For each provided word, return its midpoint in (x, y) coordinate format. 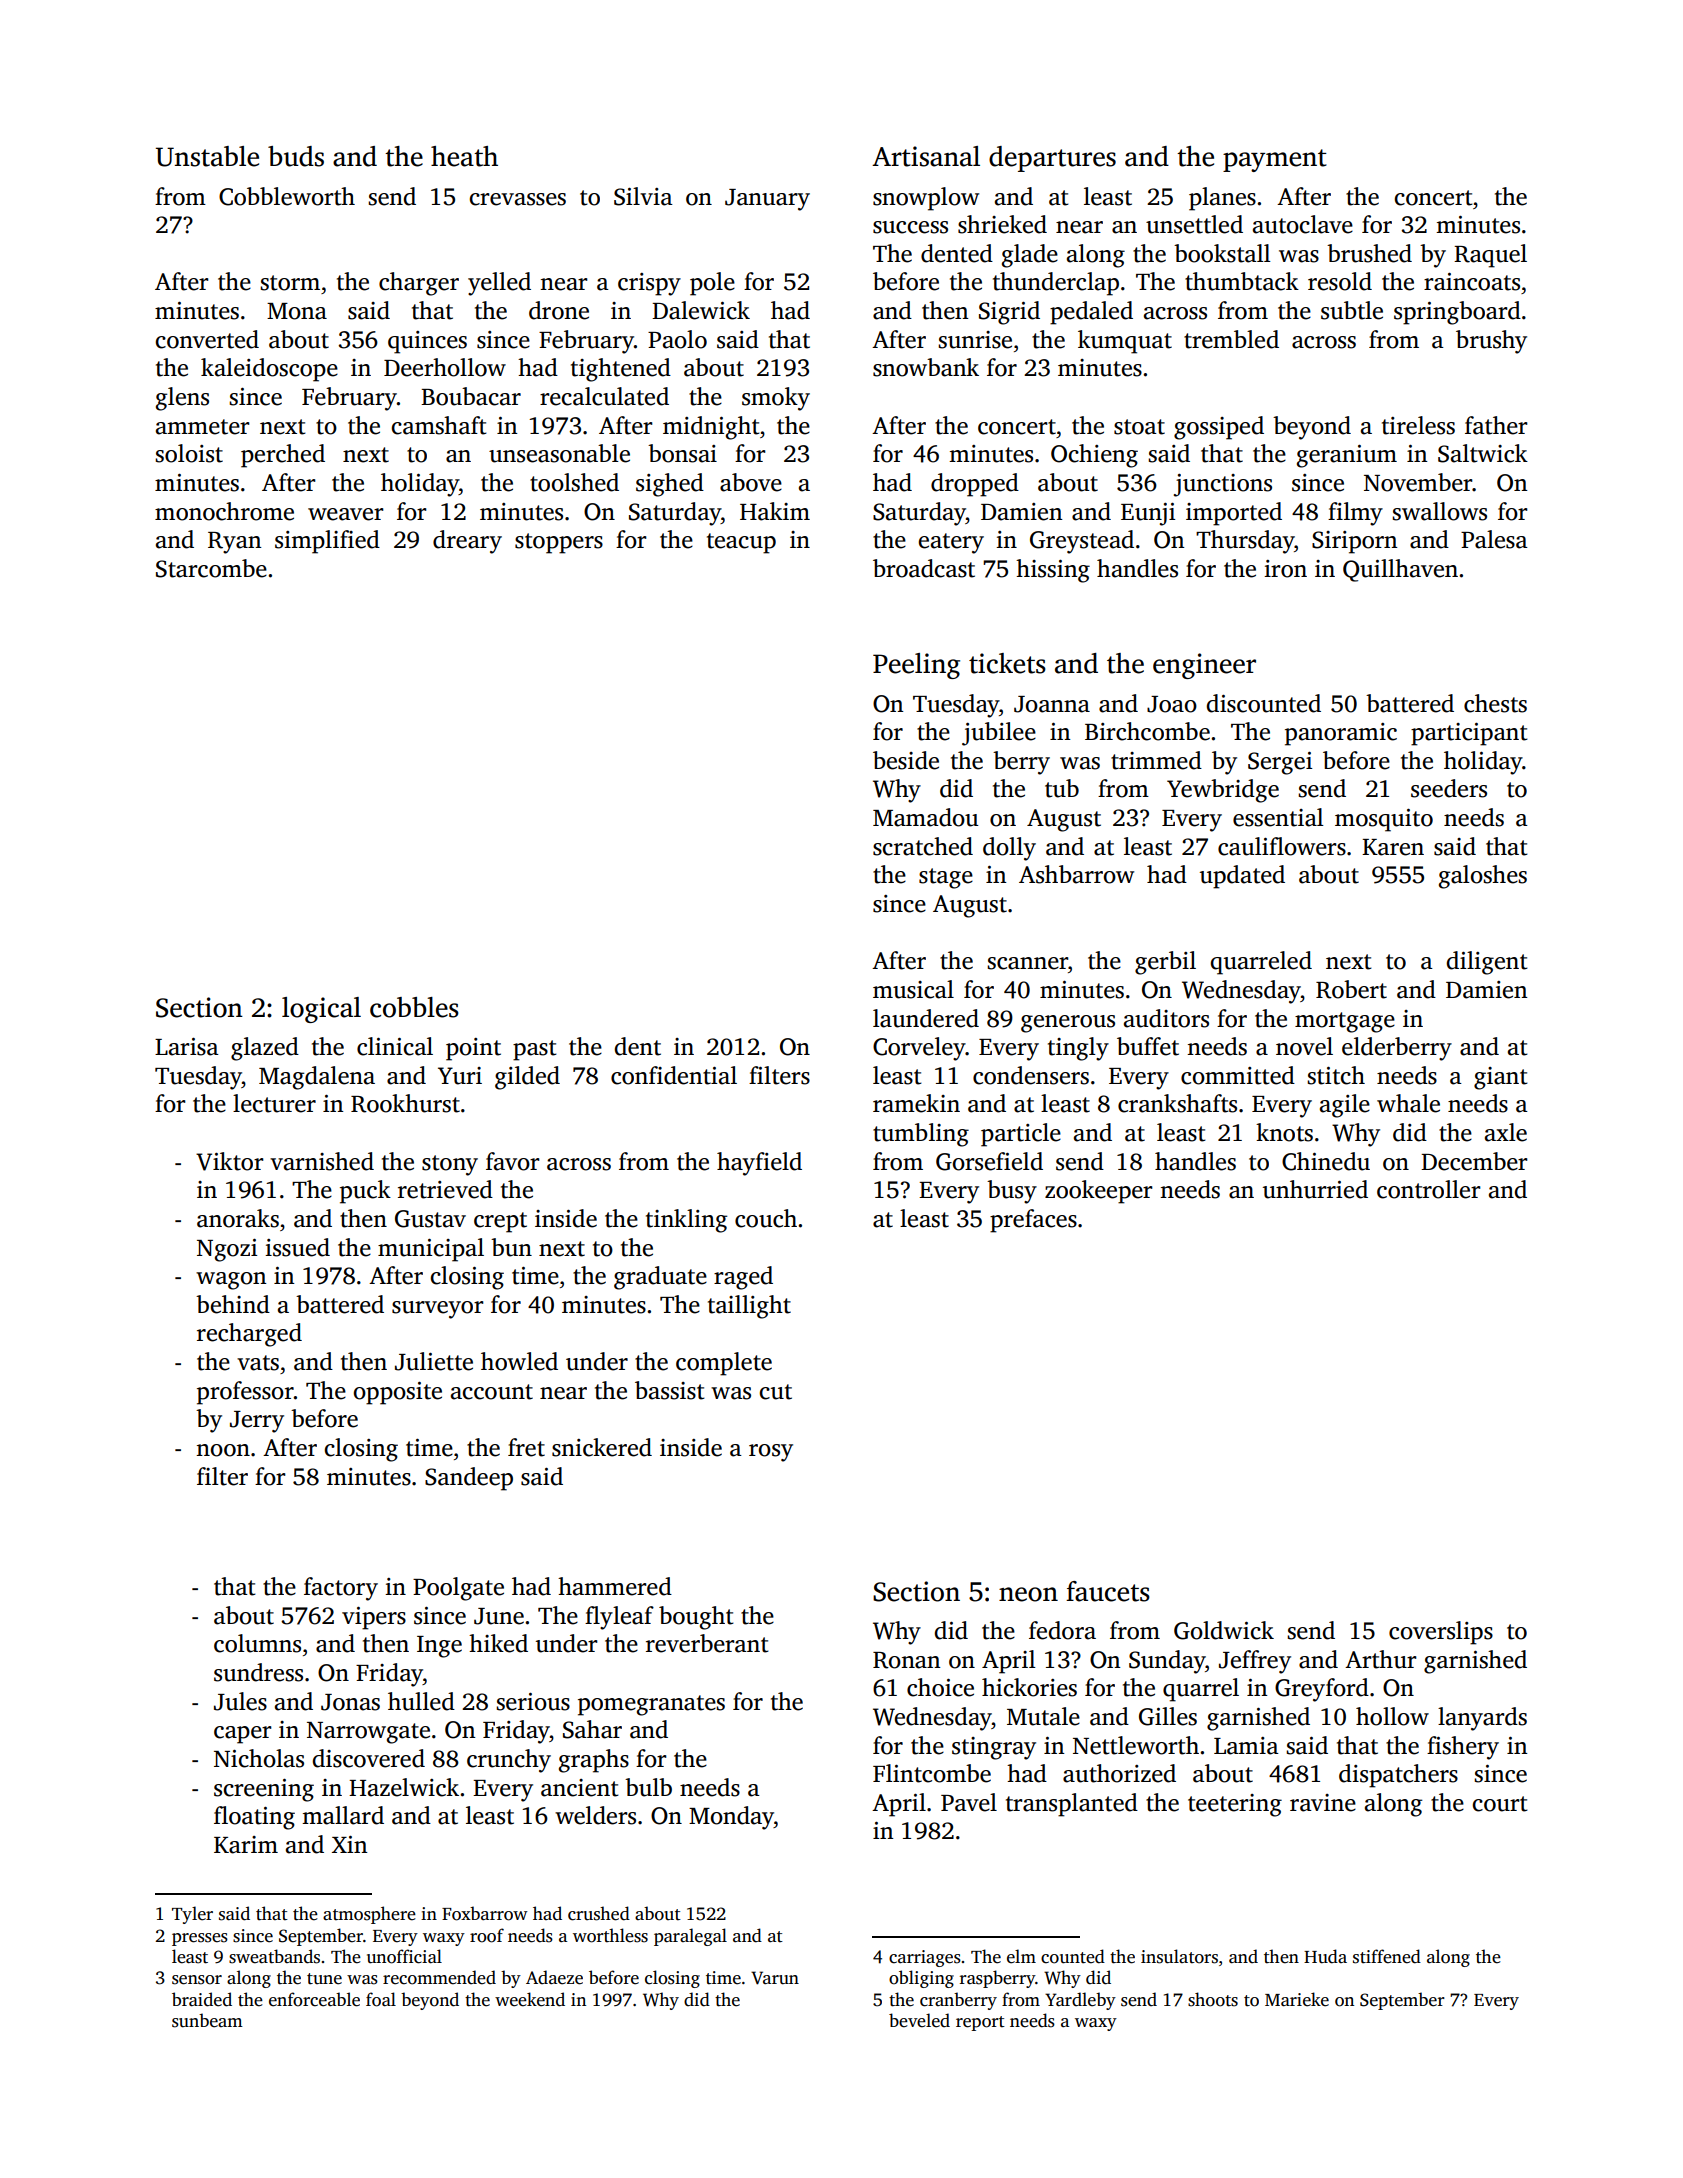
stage (946, 878)
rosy (771, 1453)
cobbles (414, 1007)
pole (712, 284)
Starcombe (211, 568)
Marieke (1297, 1999)
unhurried (1315, 1189)
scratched (923, 846)
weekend (530, 1999)
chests (1495, 703)
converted (207, 339)
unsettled (1194, 224)
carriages (925, 1958)
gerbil (1165, 963)
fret (526, 1447)
